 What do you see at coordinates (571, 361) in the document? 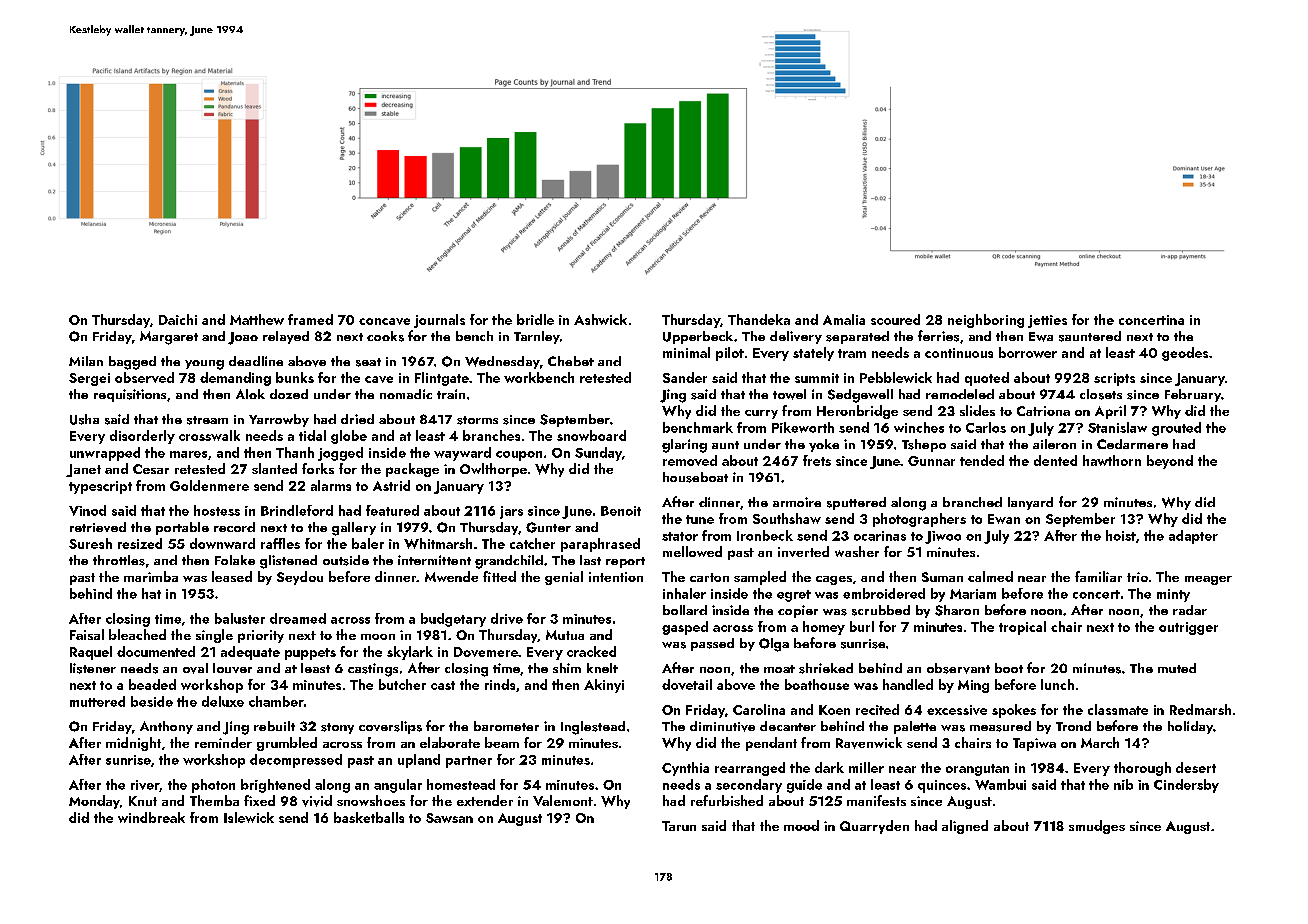
I see `Chebet` at bounding box center [571, 361].
